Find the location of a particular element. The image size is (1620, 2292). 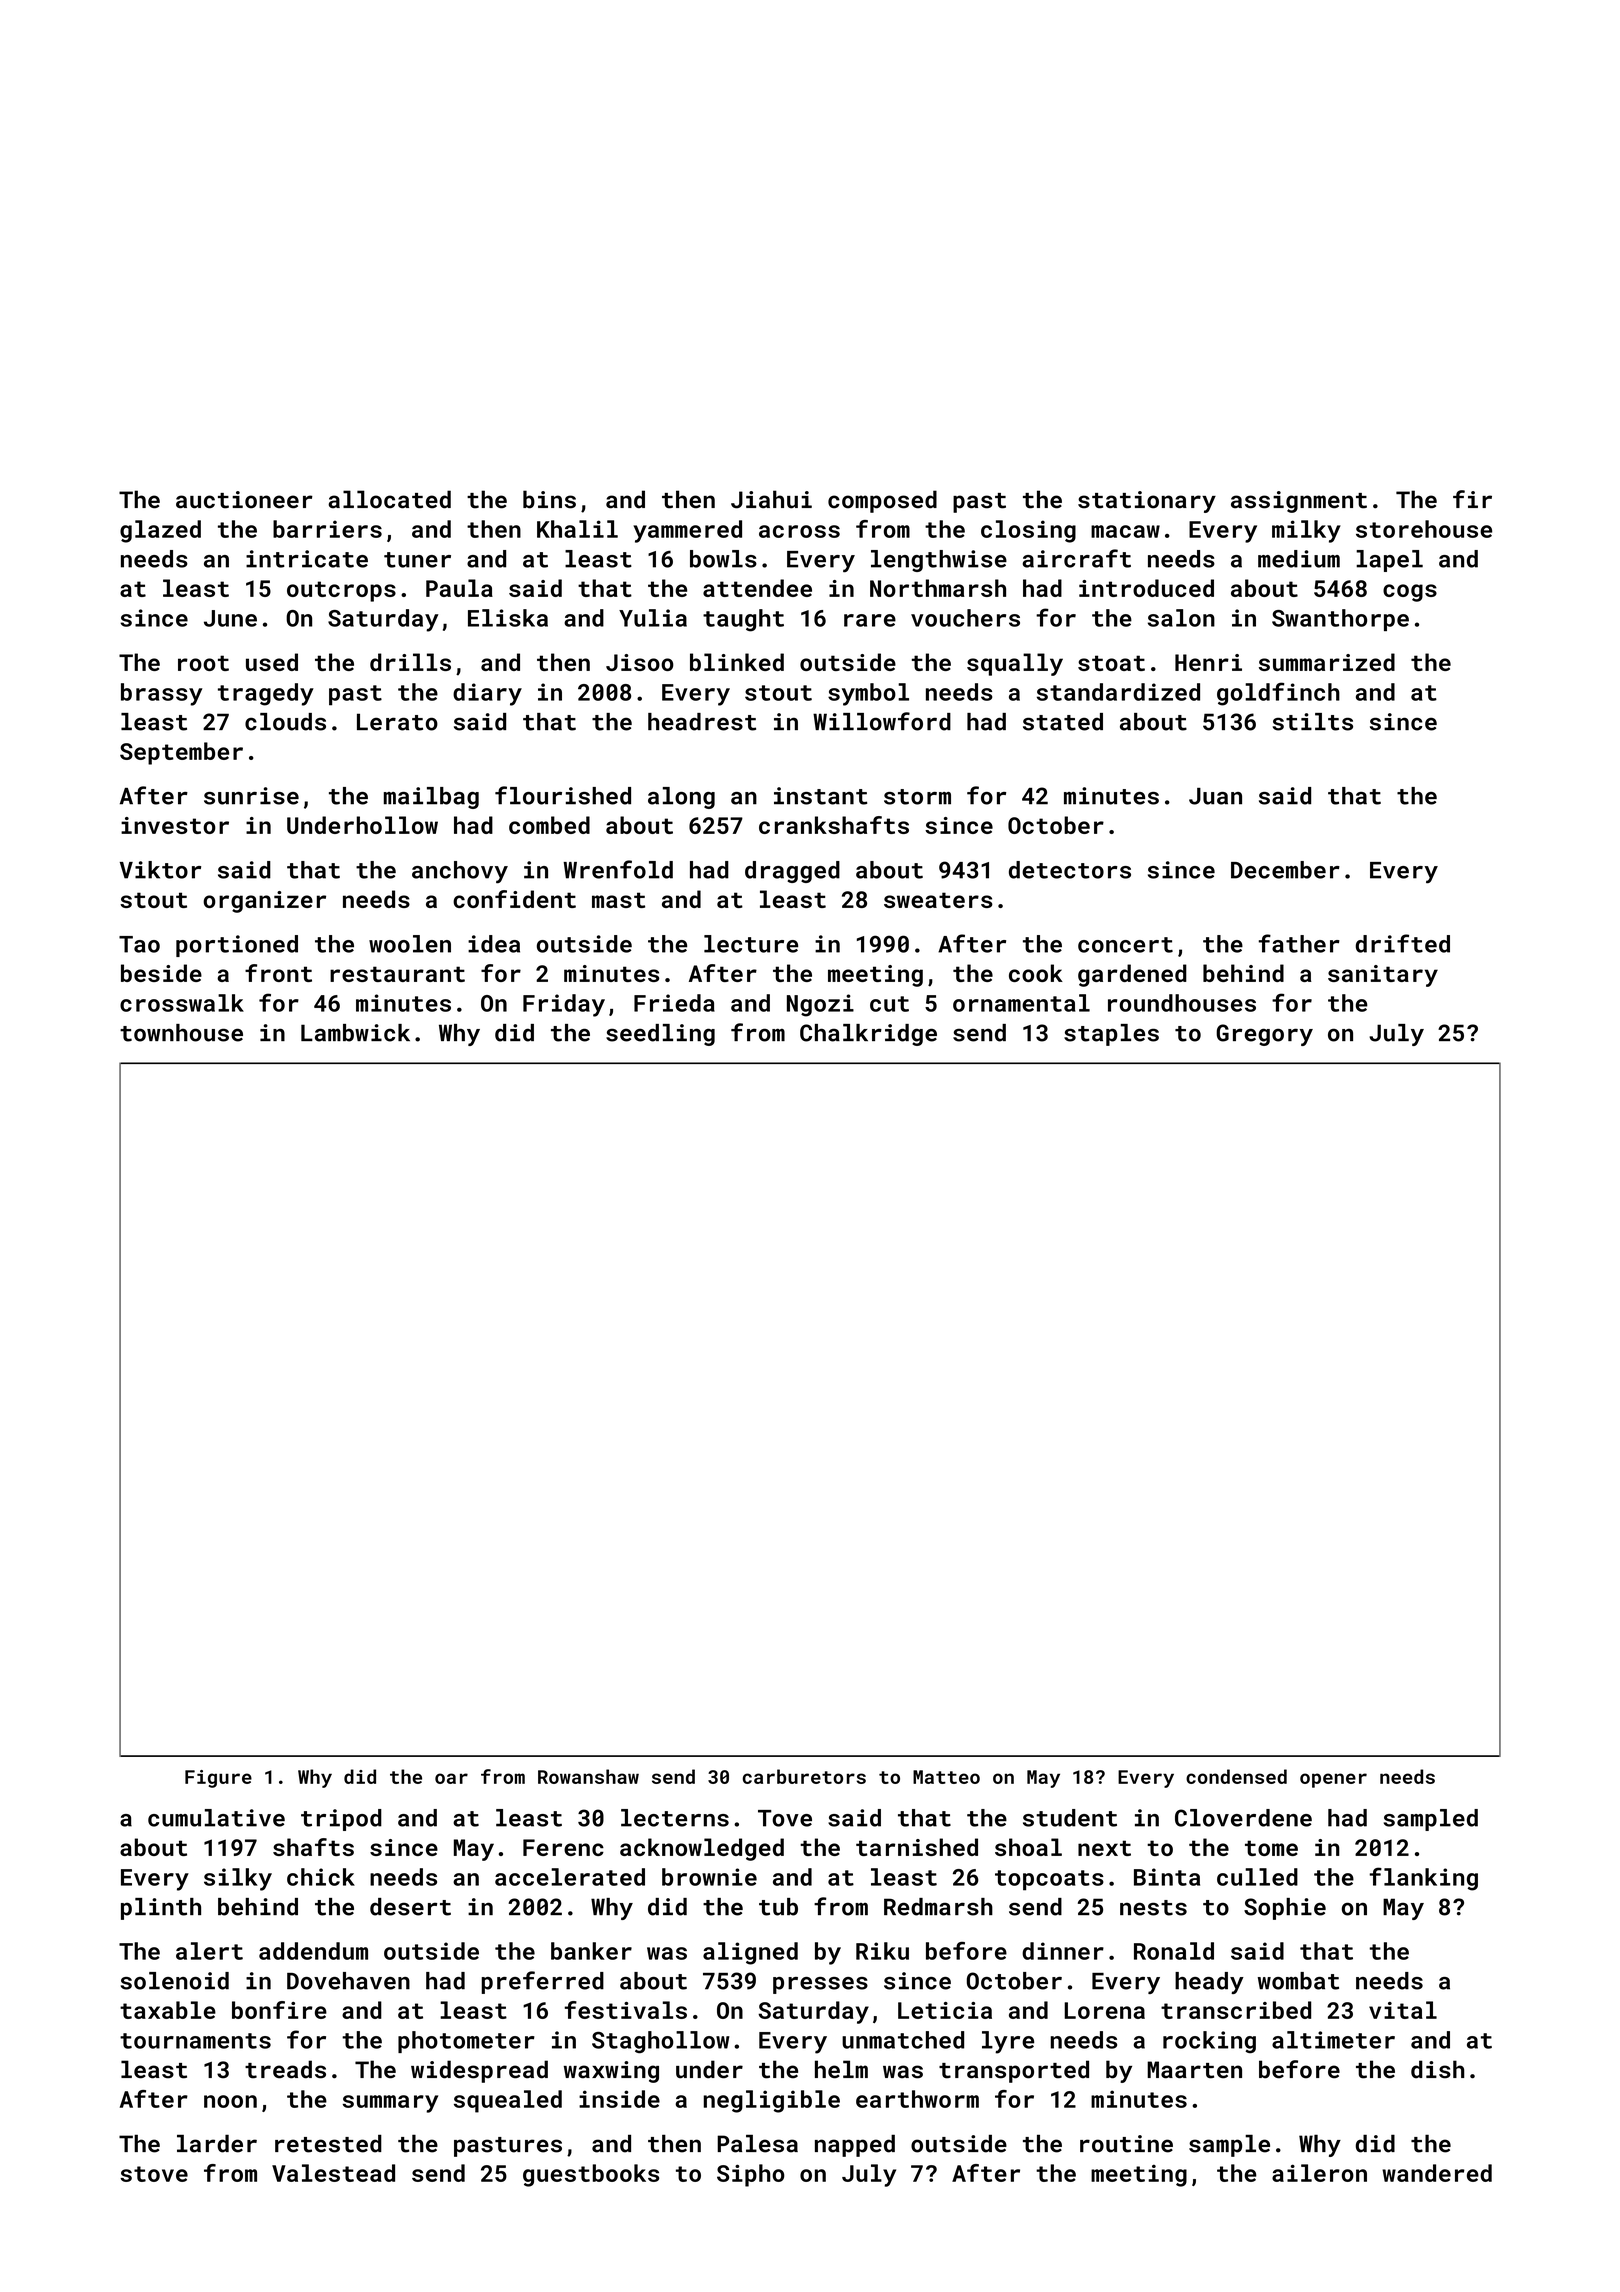

Gregory is located at coordinates (1264, 1035).
